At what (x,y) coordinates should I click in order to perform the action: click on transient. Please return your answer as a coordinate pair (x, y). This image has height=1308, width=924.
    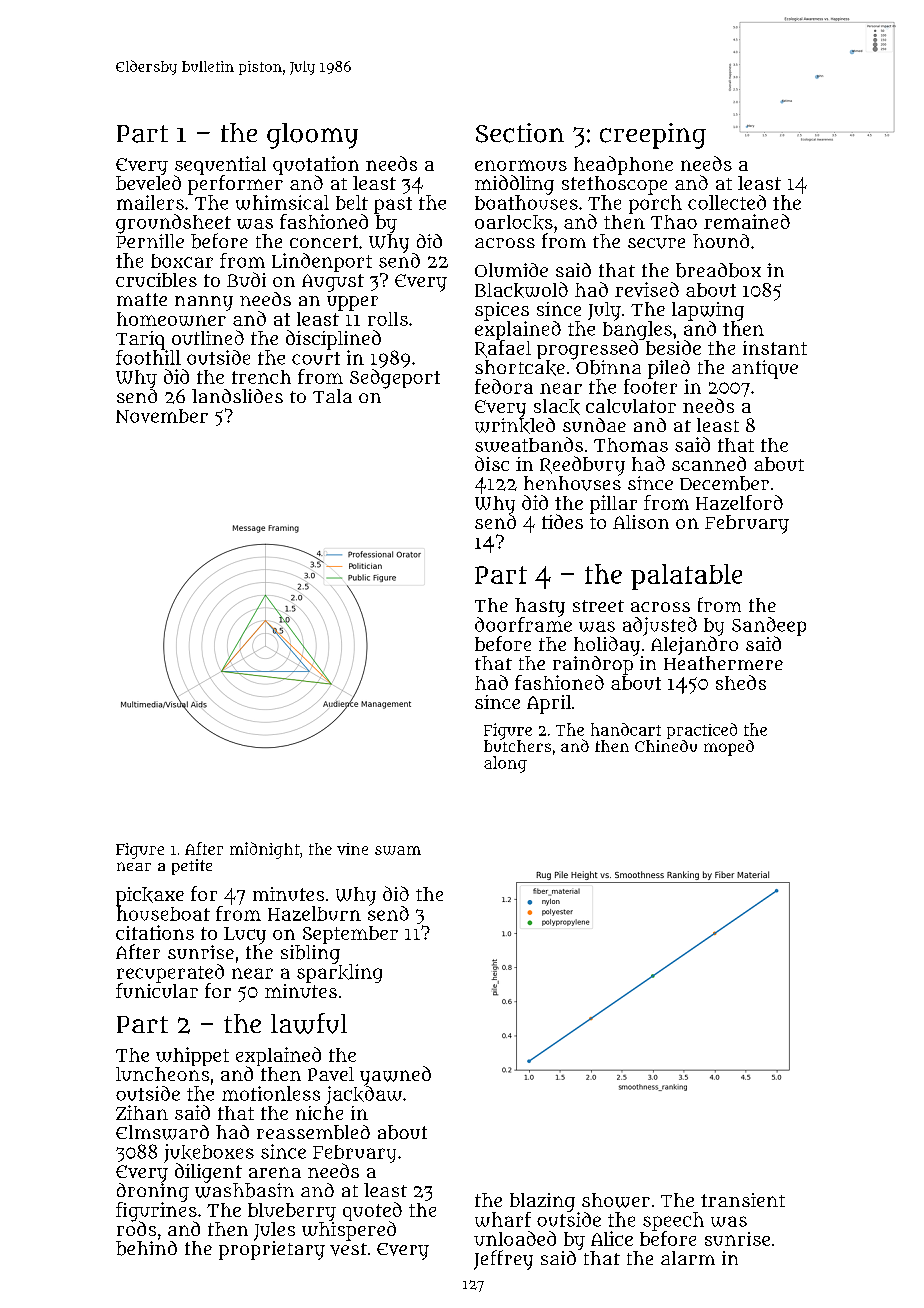
    Looking at the image, I should click on (743, 1200).
